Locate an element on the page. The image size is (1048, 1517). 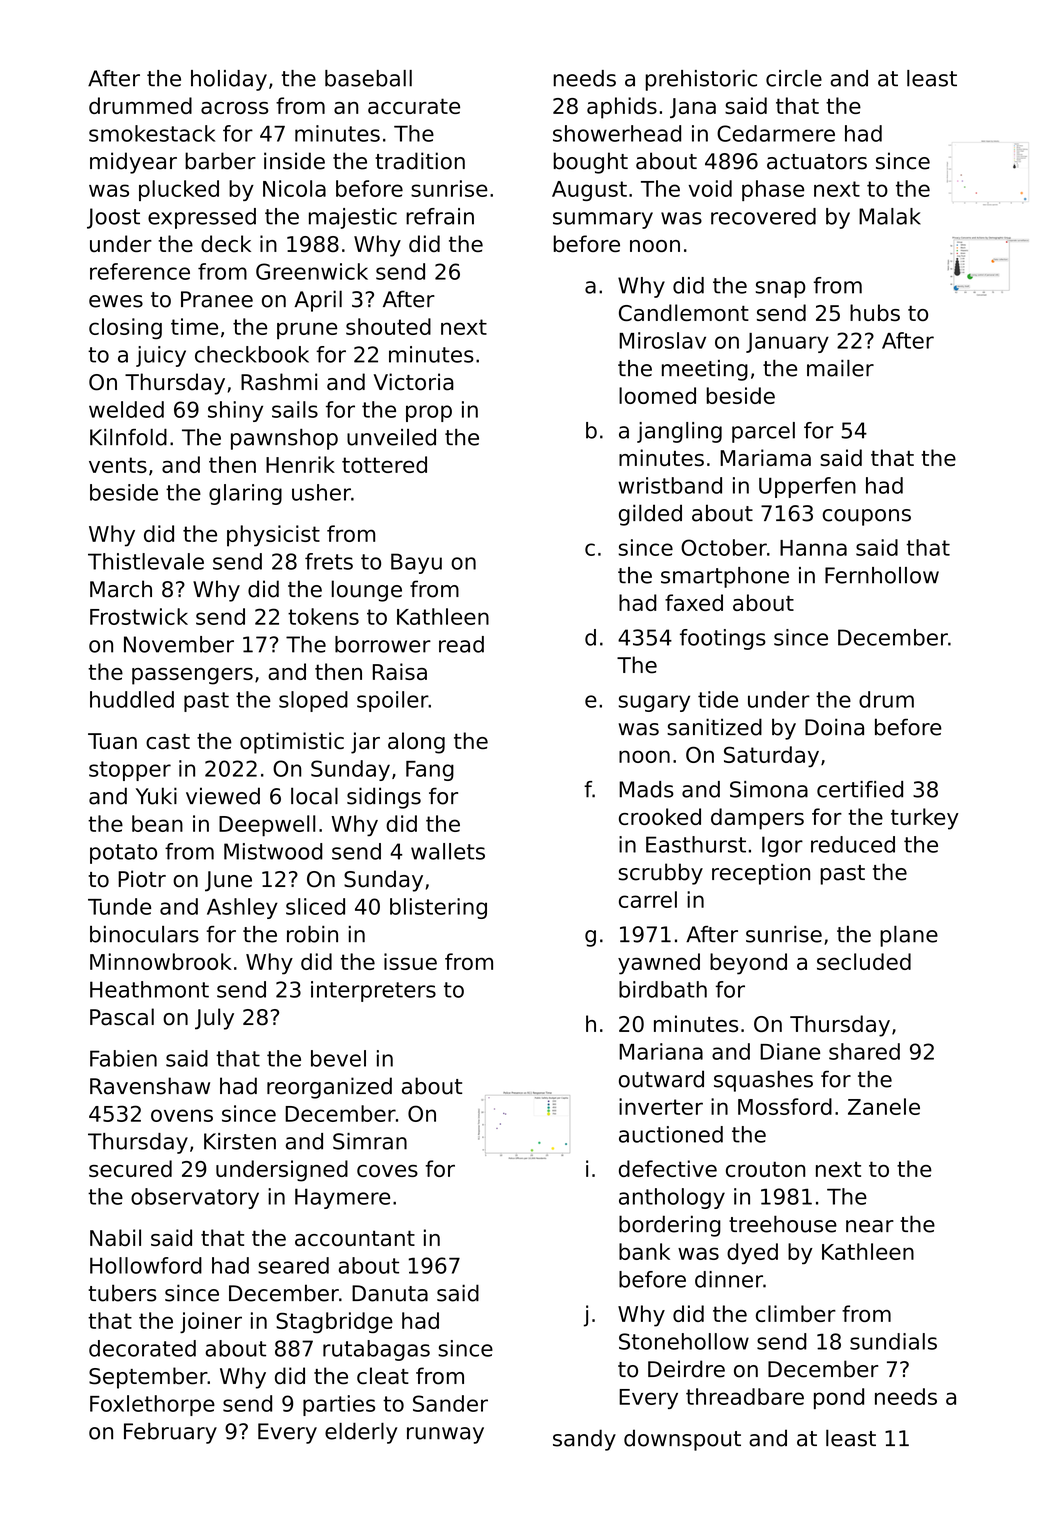
midyear is located at coordinates (133, 163).
